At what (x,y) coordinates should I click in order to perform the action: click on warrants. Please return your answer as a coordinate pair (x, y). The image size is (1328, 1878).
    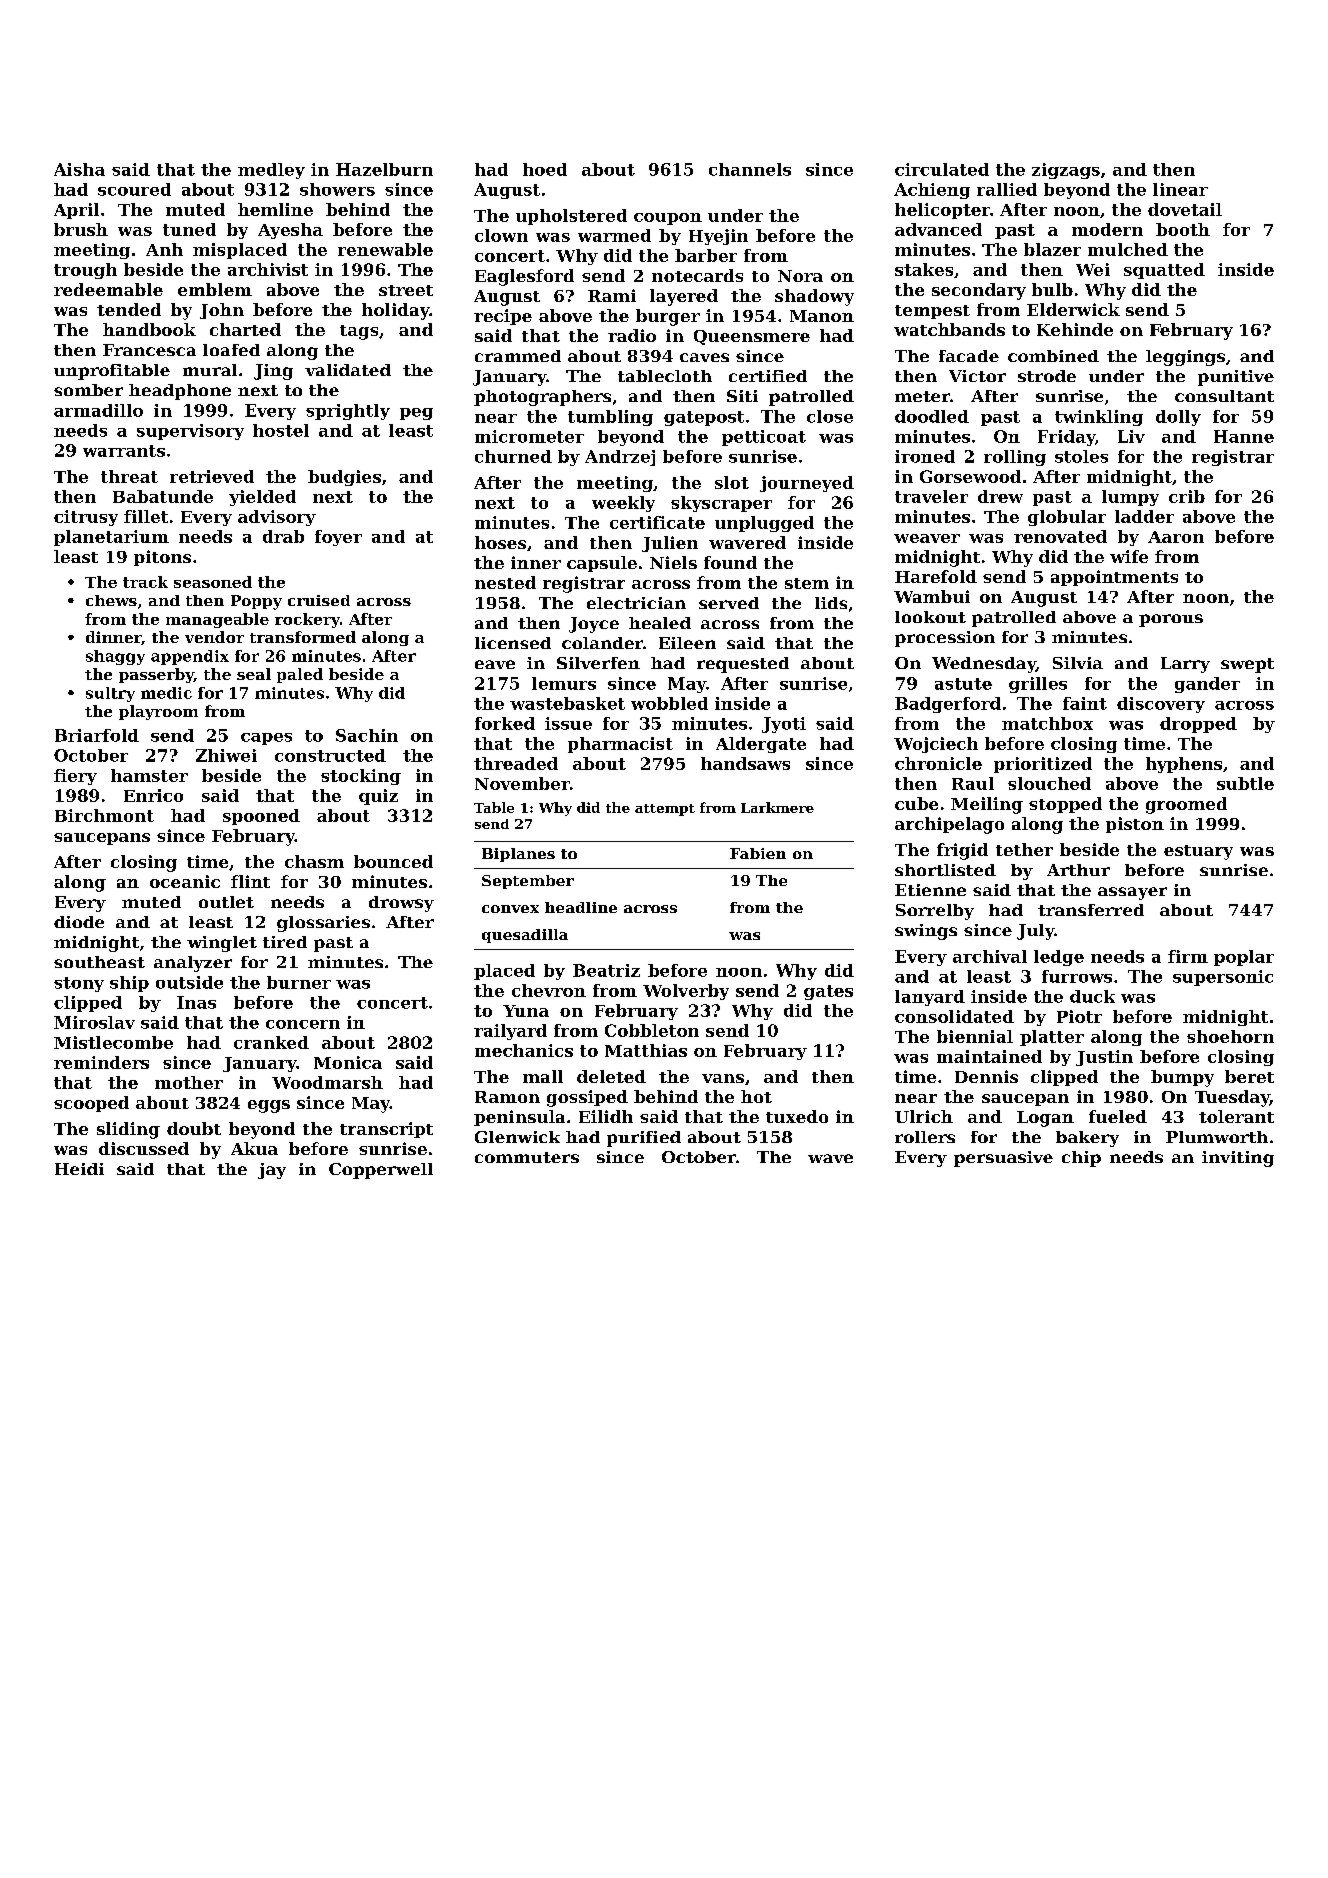
    Looking at the image, I should click on (124, 451).
